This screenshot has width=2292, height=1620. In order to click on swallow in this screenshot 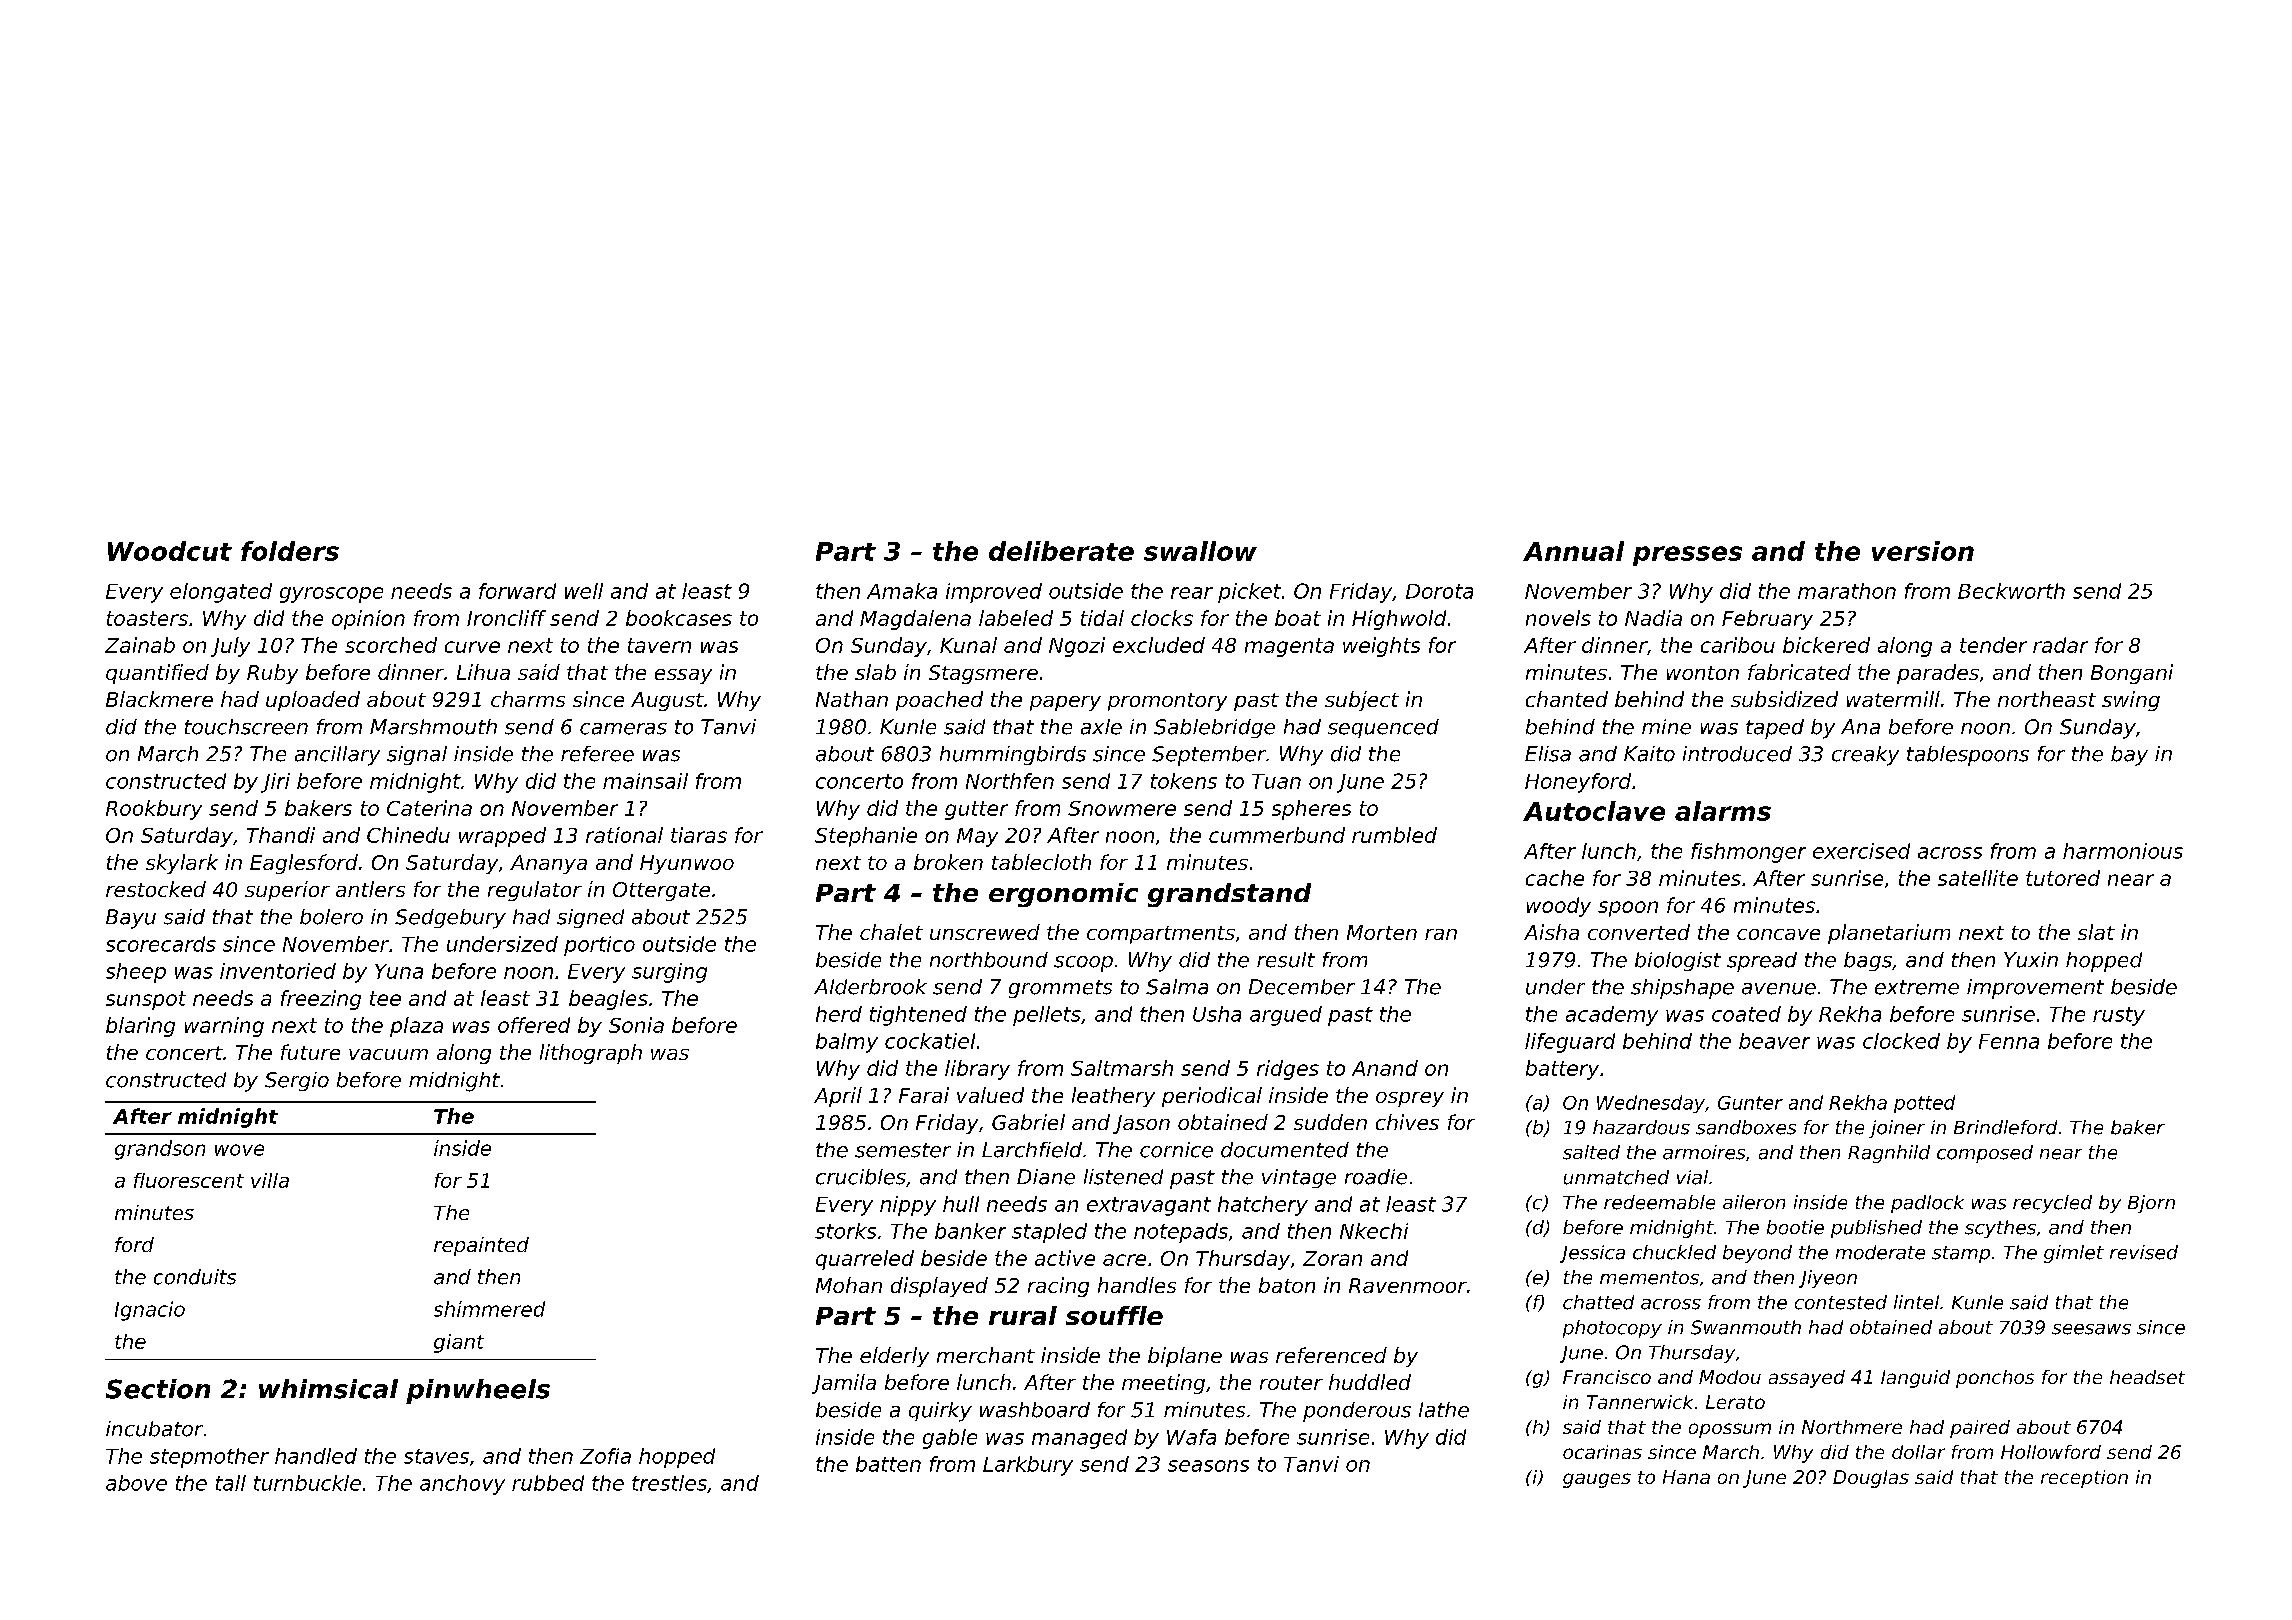, I will do `click(1200, 551)`.
